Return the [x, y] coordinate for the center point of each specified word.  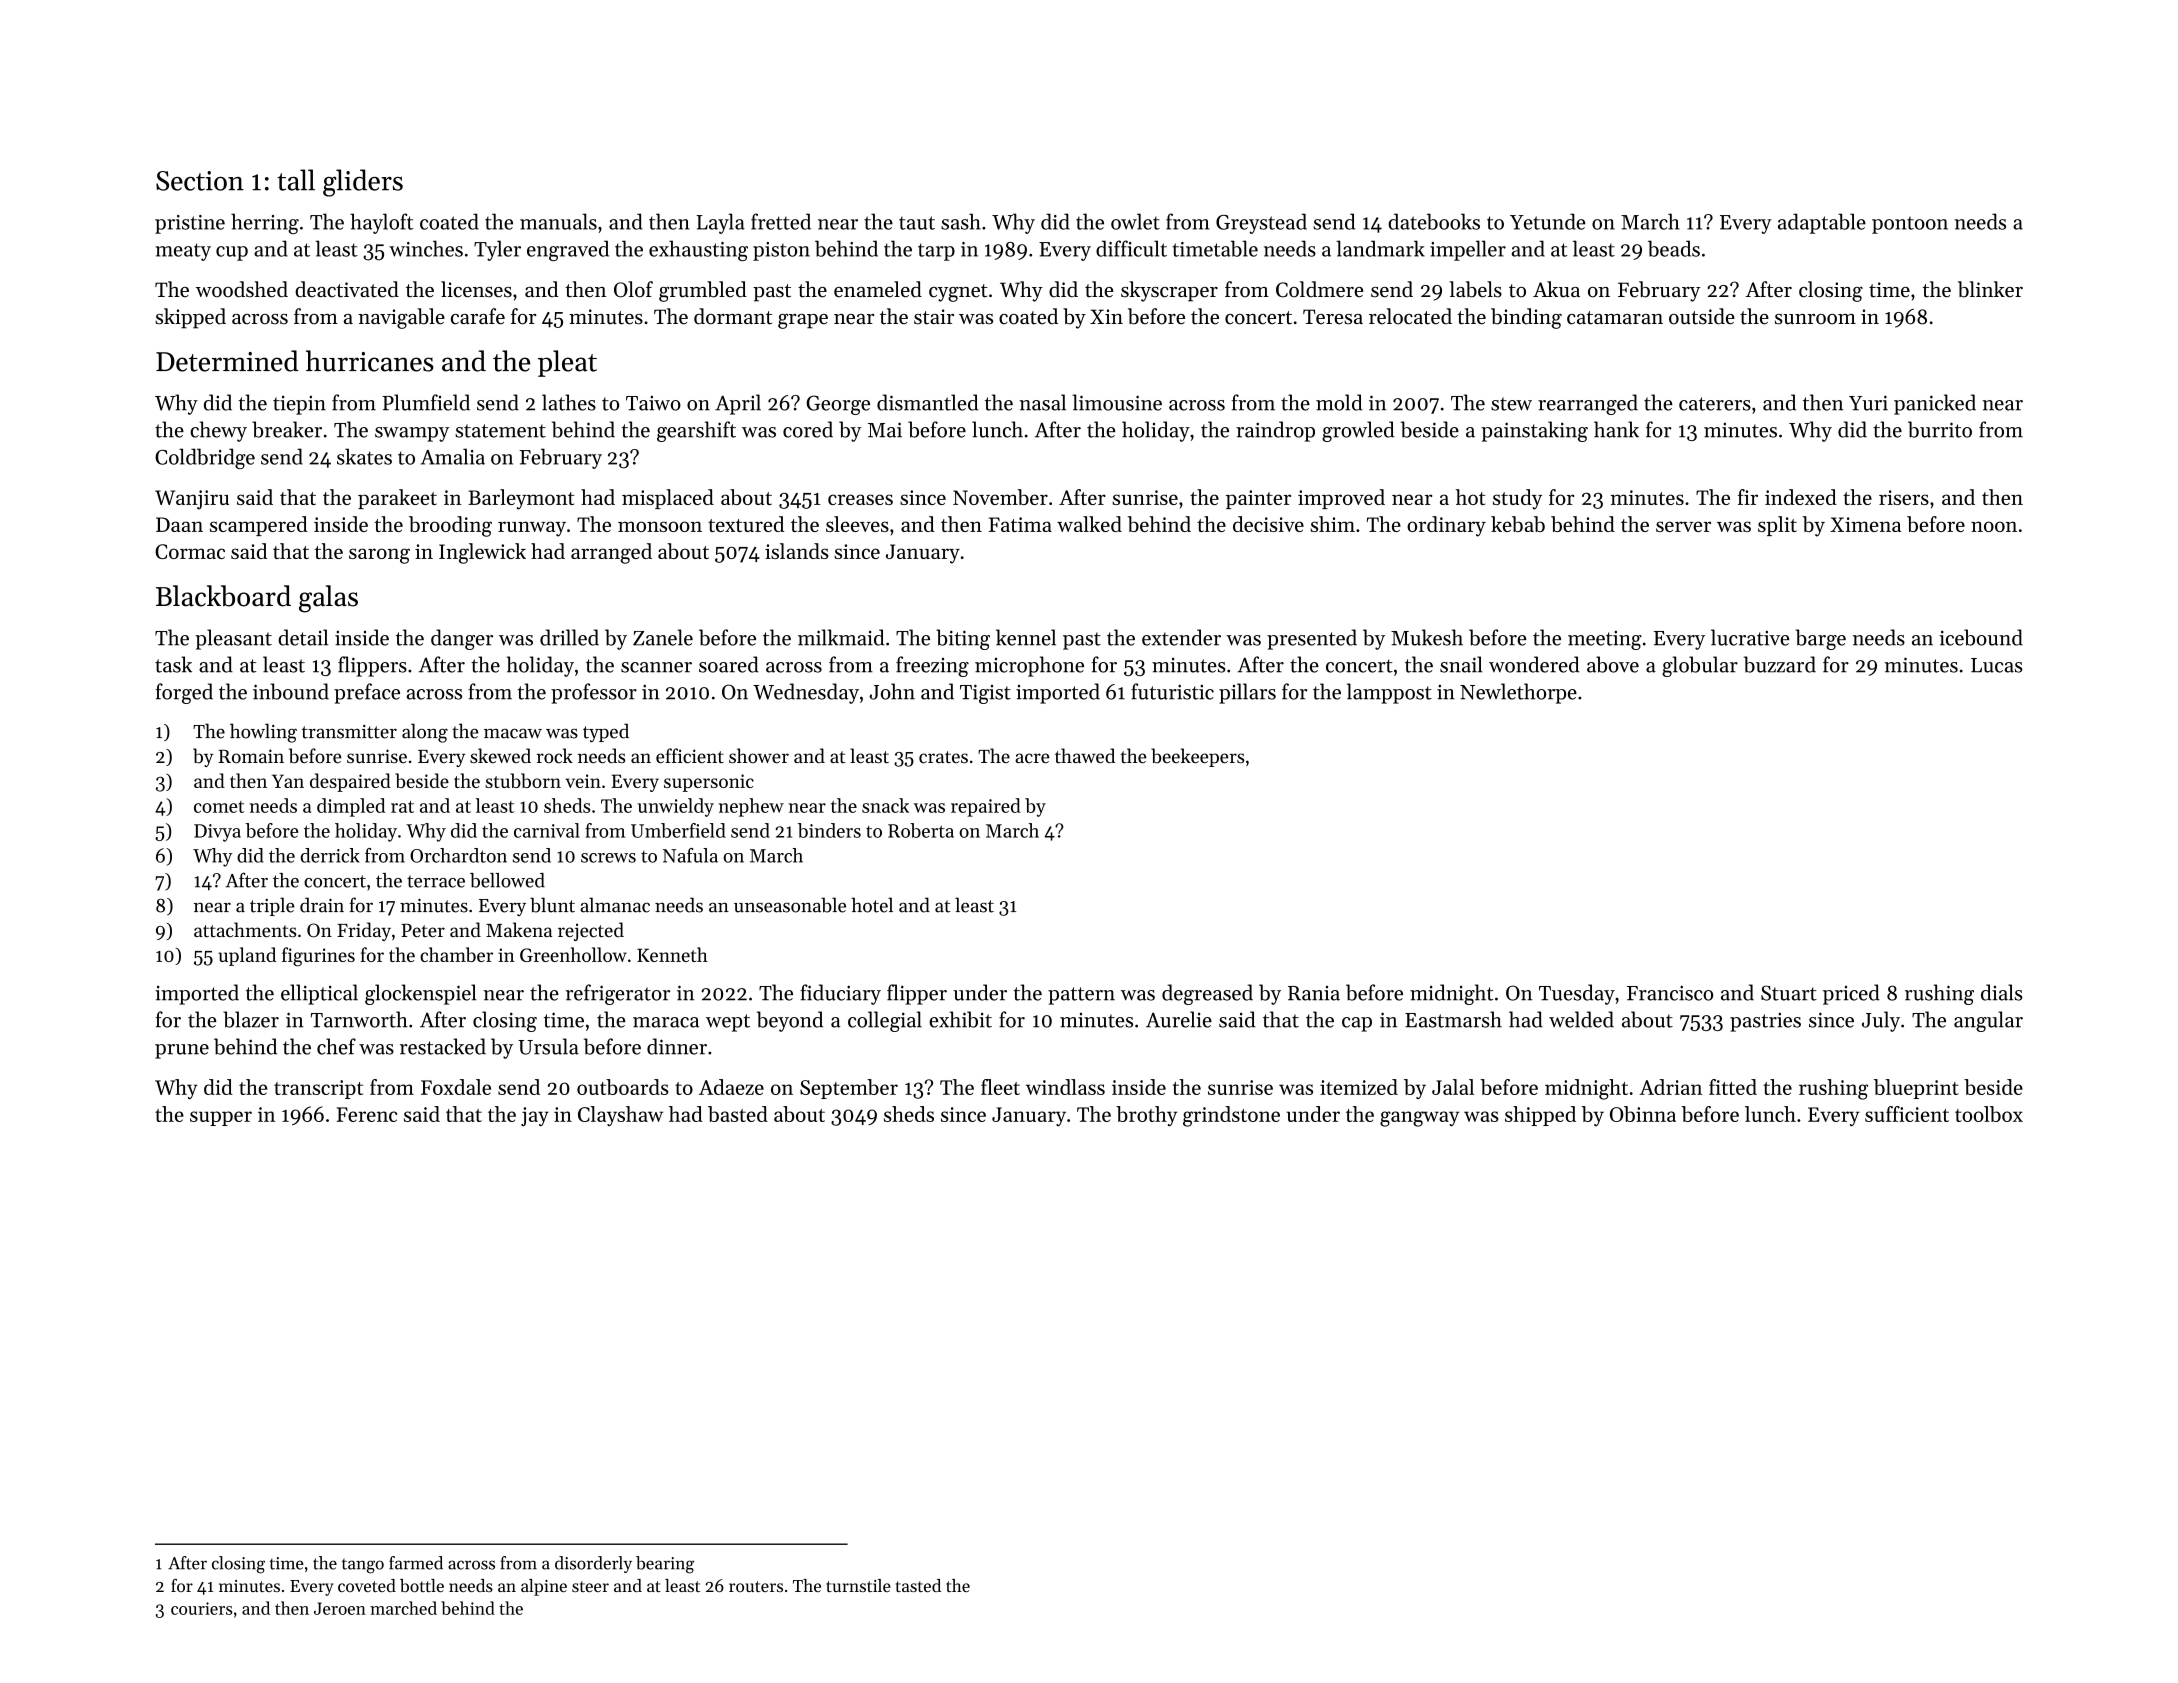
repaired [986, 807]
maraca [666, 1022]
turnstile [858, 1585]
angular [1988, 1021]
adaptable [1822, 223]
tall [296, 180]
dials [2002, 992]
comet [219, 807]
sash [961, 221]
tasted [918, 1585]
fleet [1000, 1087]
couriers [201, 1608]
